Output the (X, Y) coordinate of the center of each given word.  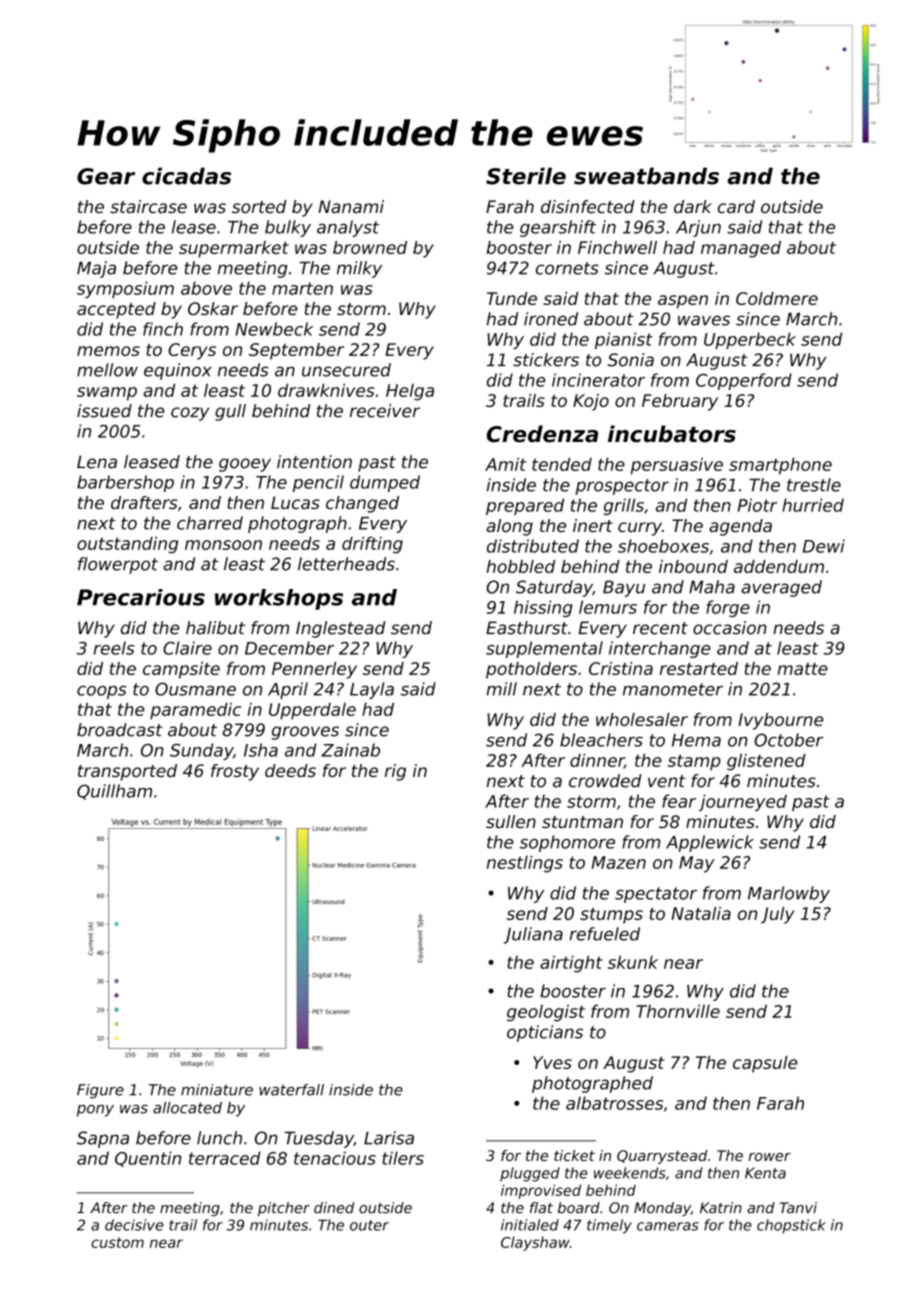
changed (362, 504)
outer (369, 1225)
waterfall (291, 1090)
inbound (693, 566)
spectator (656, 895)
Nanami (351, 206)
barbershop (125, 483)
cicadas (186, 176)
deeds (290, 770)
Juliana (533, 935)
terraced (225, 1158)
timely (609, 1226)
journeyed (743, 802)
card (736, 206)
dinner (597, 761)
